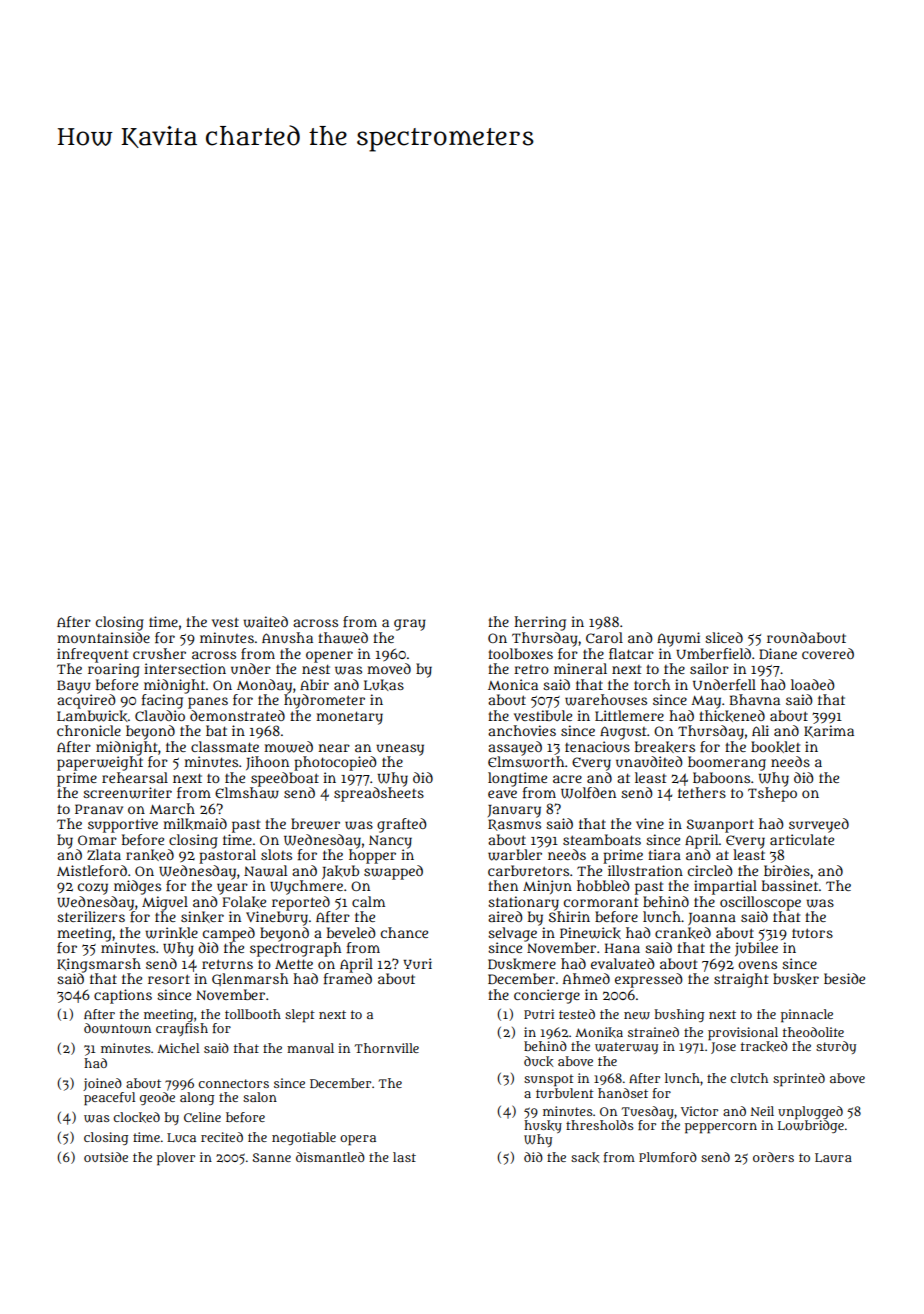 This screenshot has height=1314, width=924. Describe the element at coordinates (540, 623) in the screenshot. I see `herring` at that location.
